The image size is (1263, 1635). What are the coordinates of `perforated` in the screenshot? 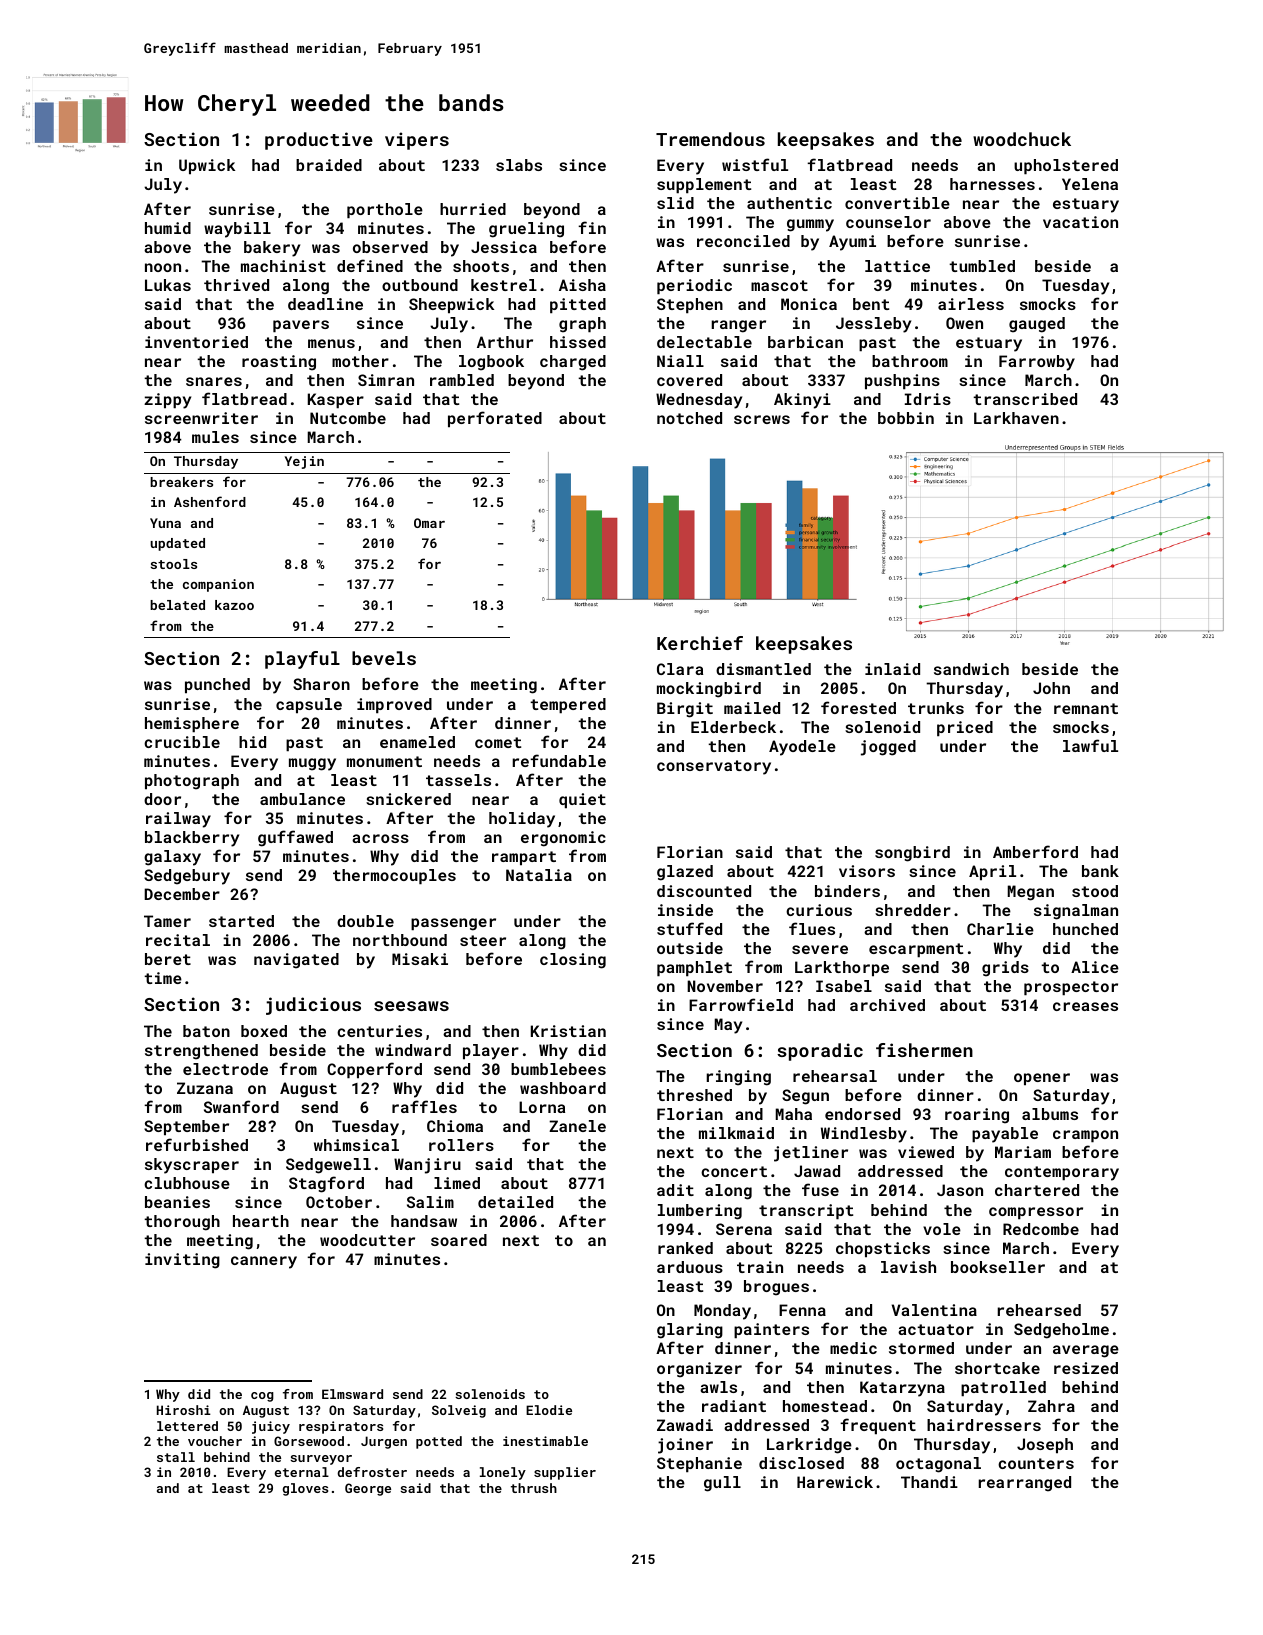 It's located at (495, 419).
